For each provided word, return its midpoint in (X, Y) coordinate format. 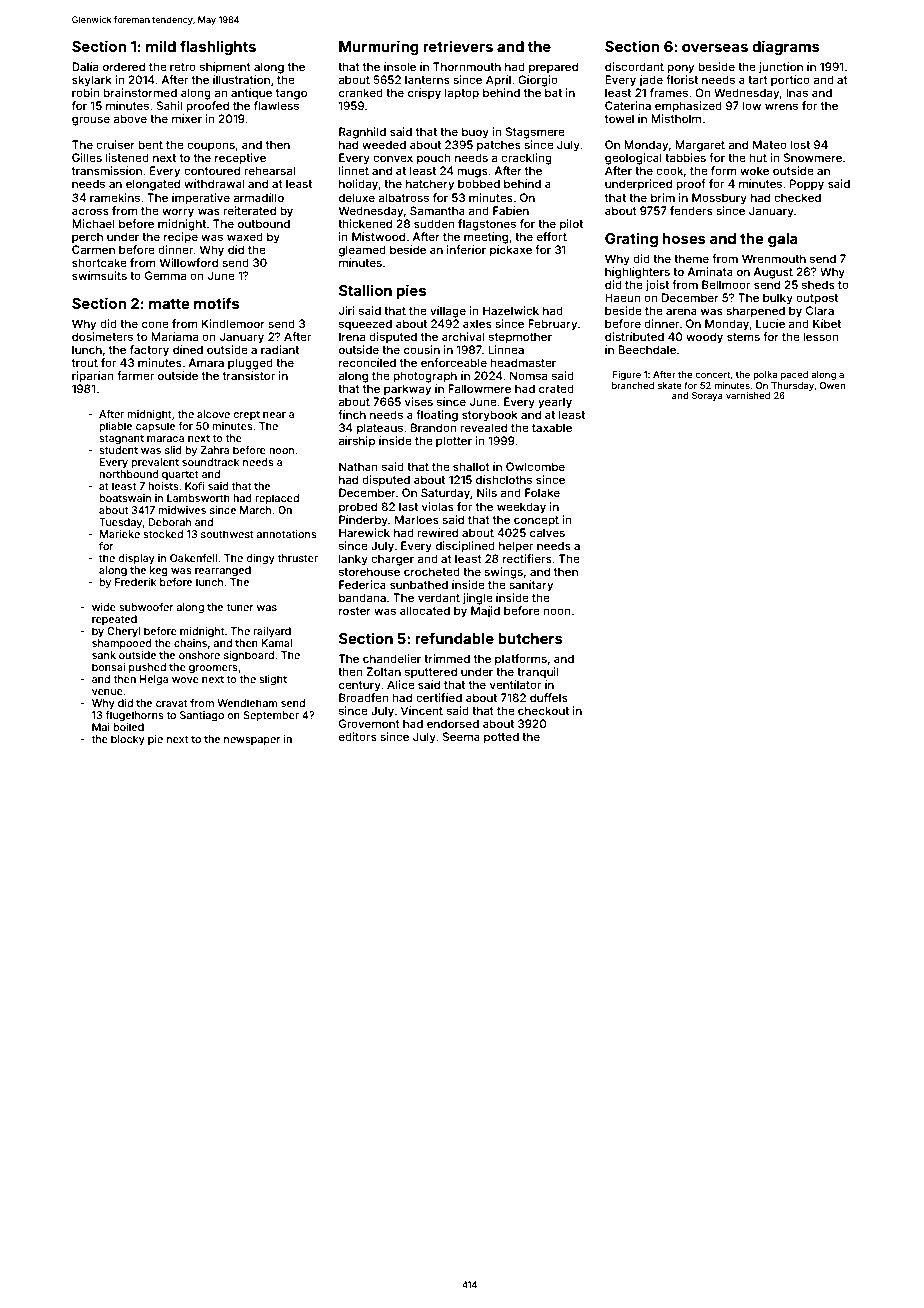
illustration (241, 79)
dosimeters (102, 336)
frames (669, 92)
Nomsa (528, 375)
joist (657, 286)
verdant (439, 597)
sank (104, 655)
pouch (434, 159)
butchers (530, 638)
